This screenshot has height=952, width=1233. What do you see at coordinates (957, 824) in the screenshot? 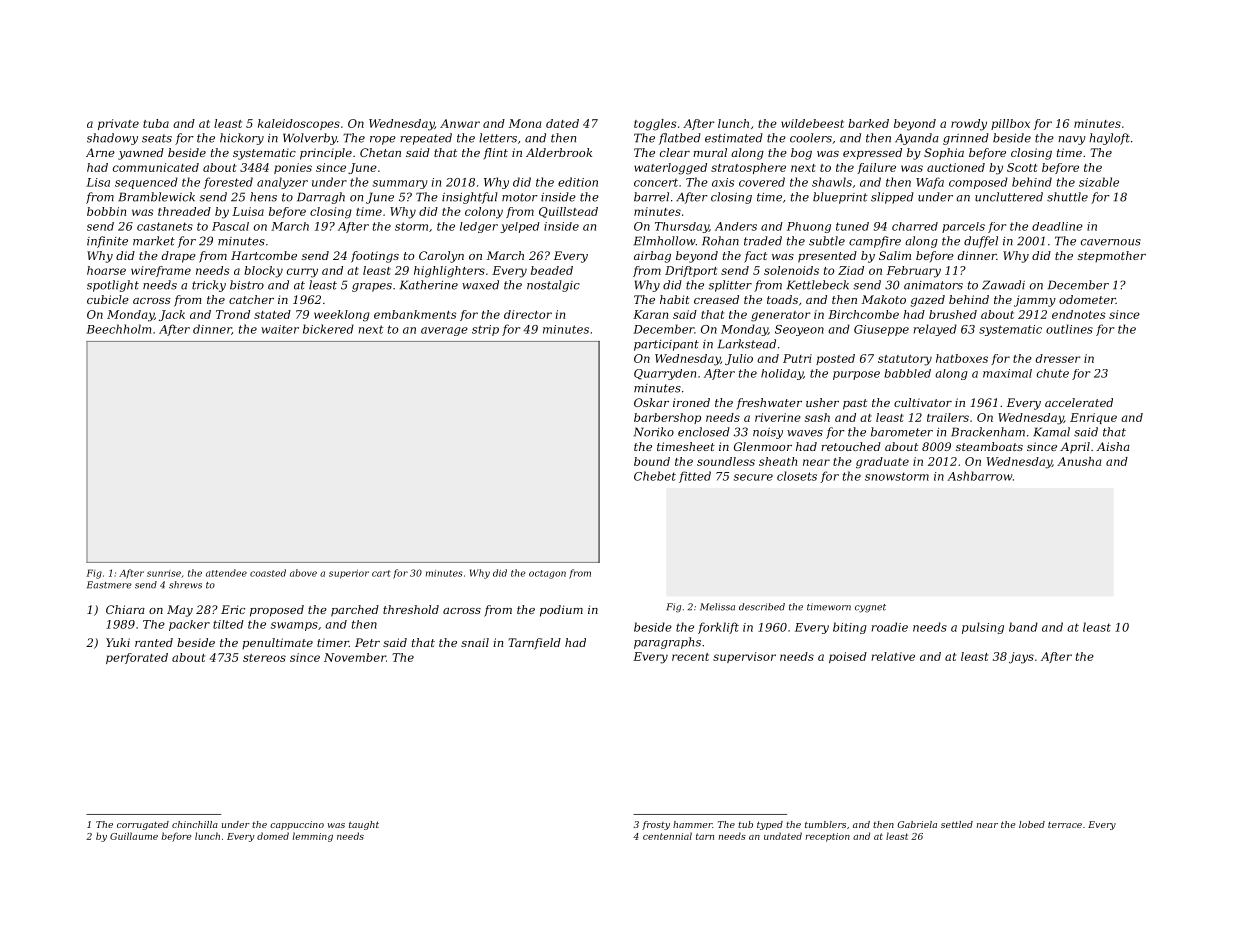
I see `settled` at bounding box center [957, 824].
